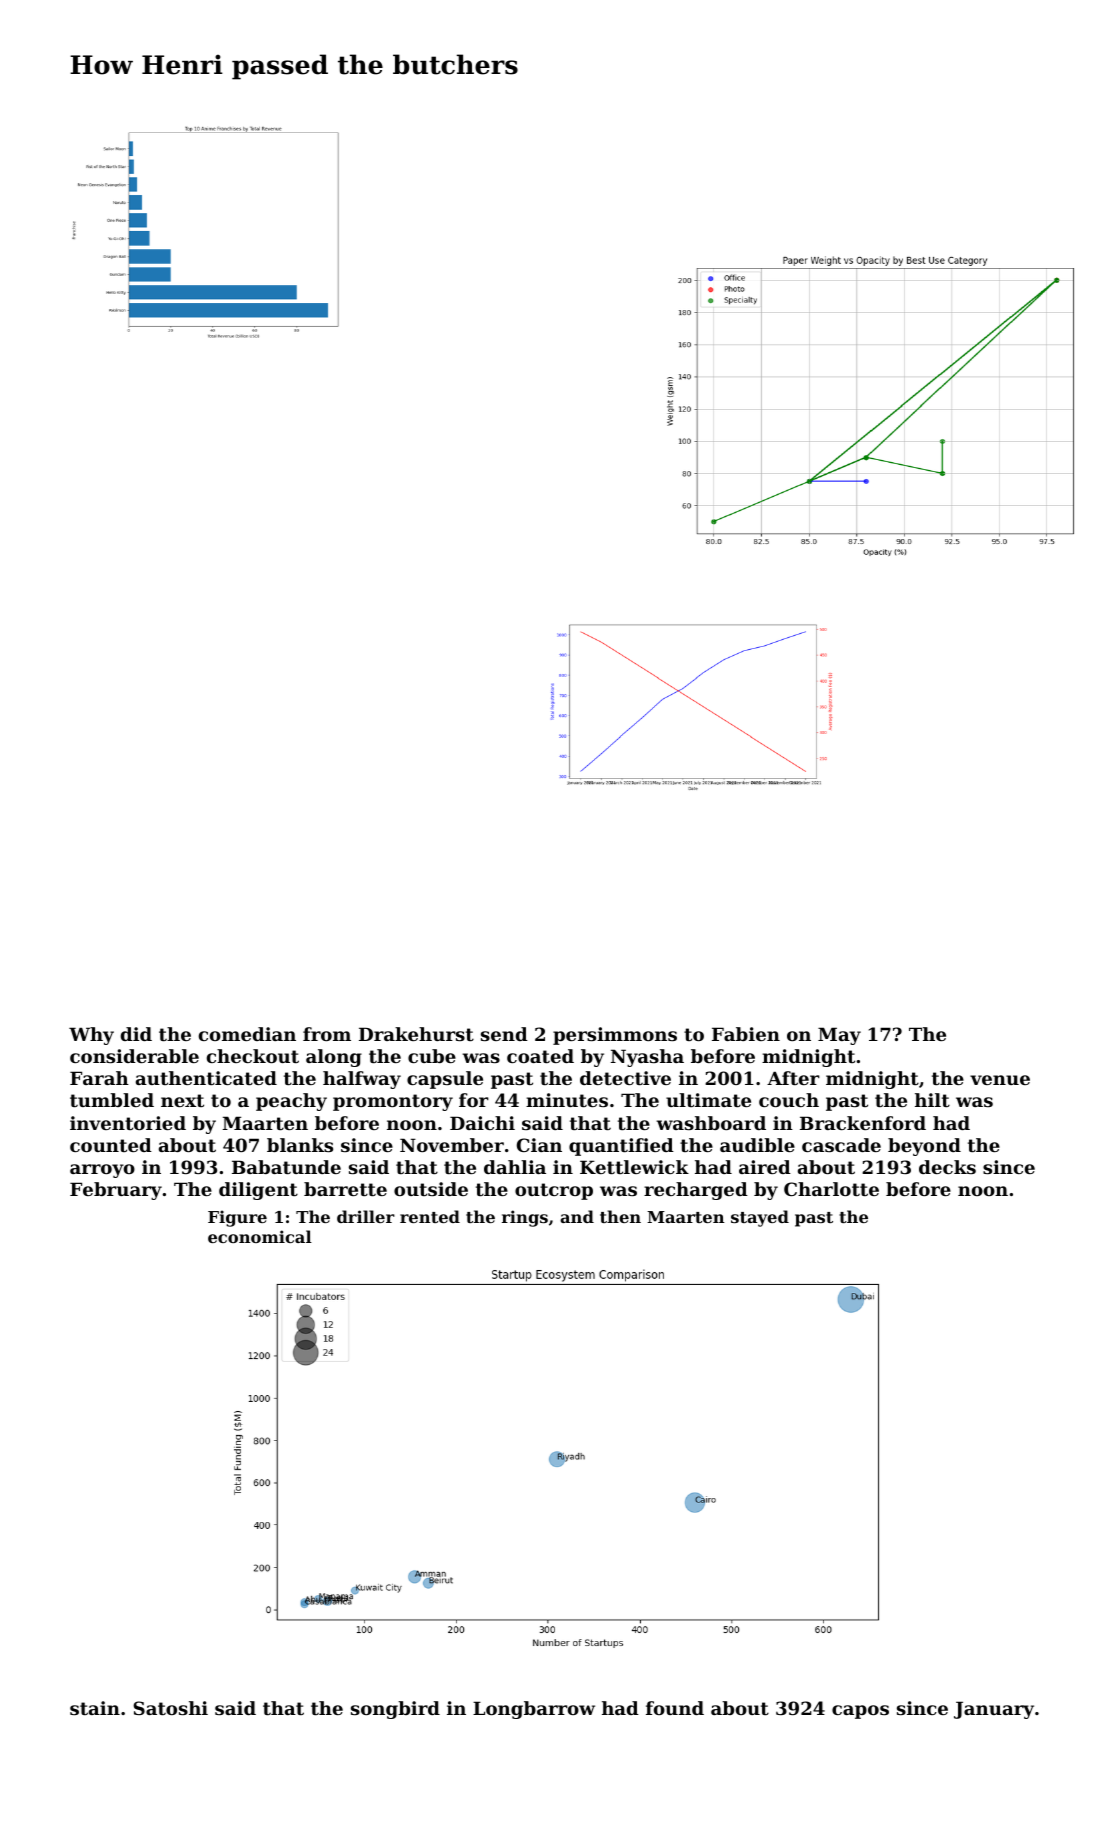 The height and width of the document is (1832, 1112). I want to click on stain, so click(95, 1708).
